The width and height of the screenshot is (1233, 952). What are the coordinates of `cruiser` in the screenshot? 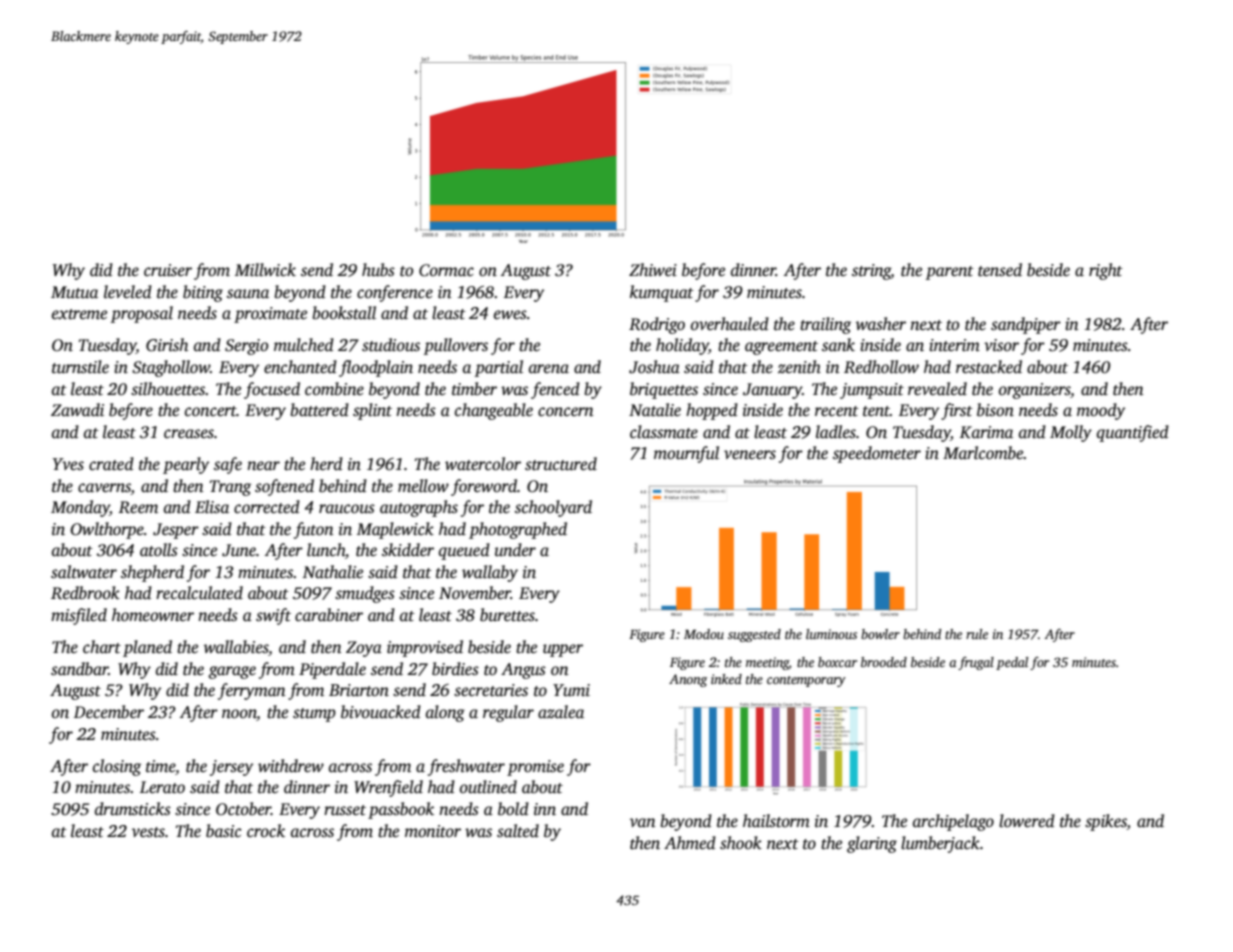 It's located at (168, 270).
